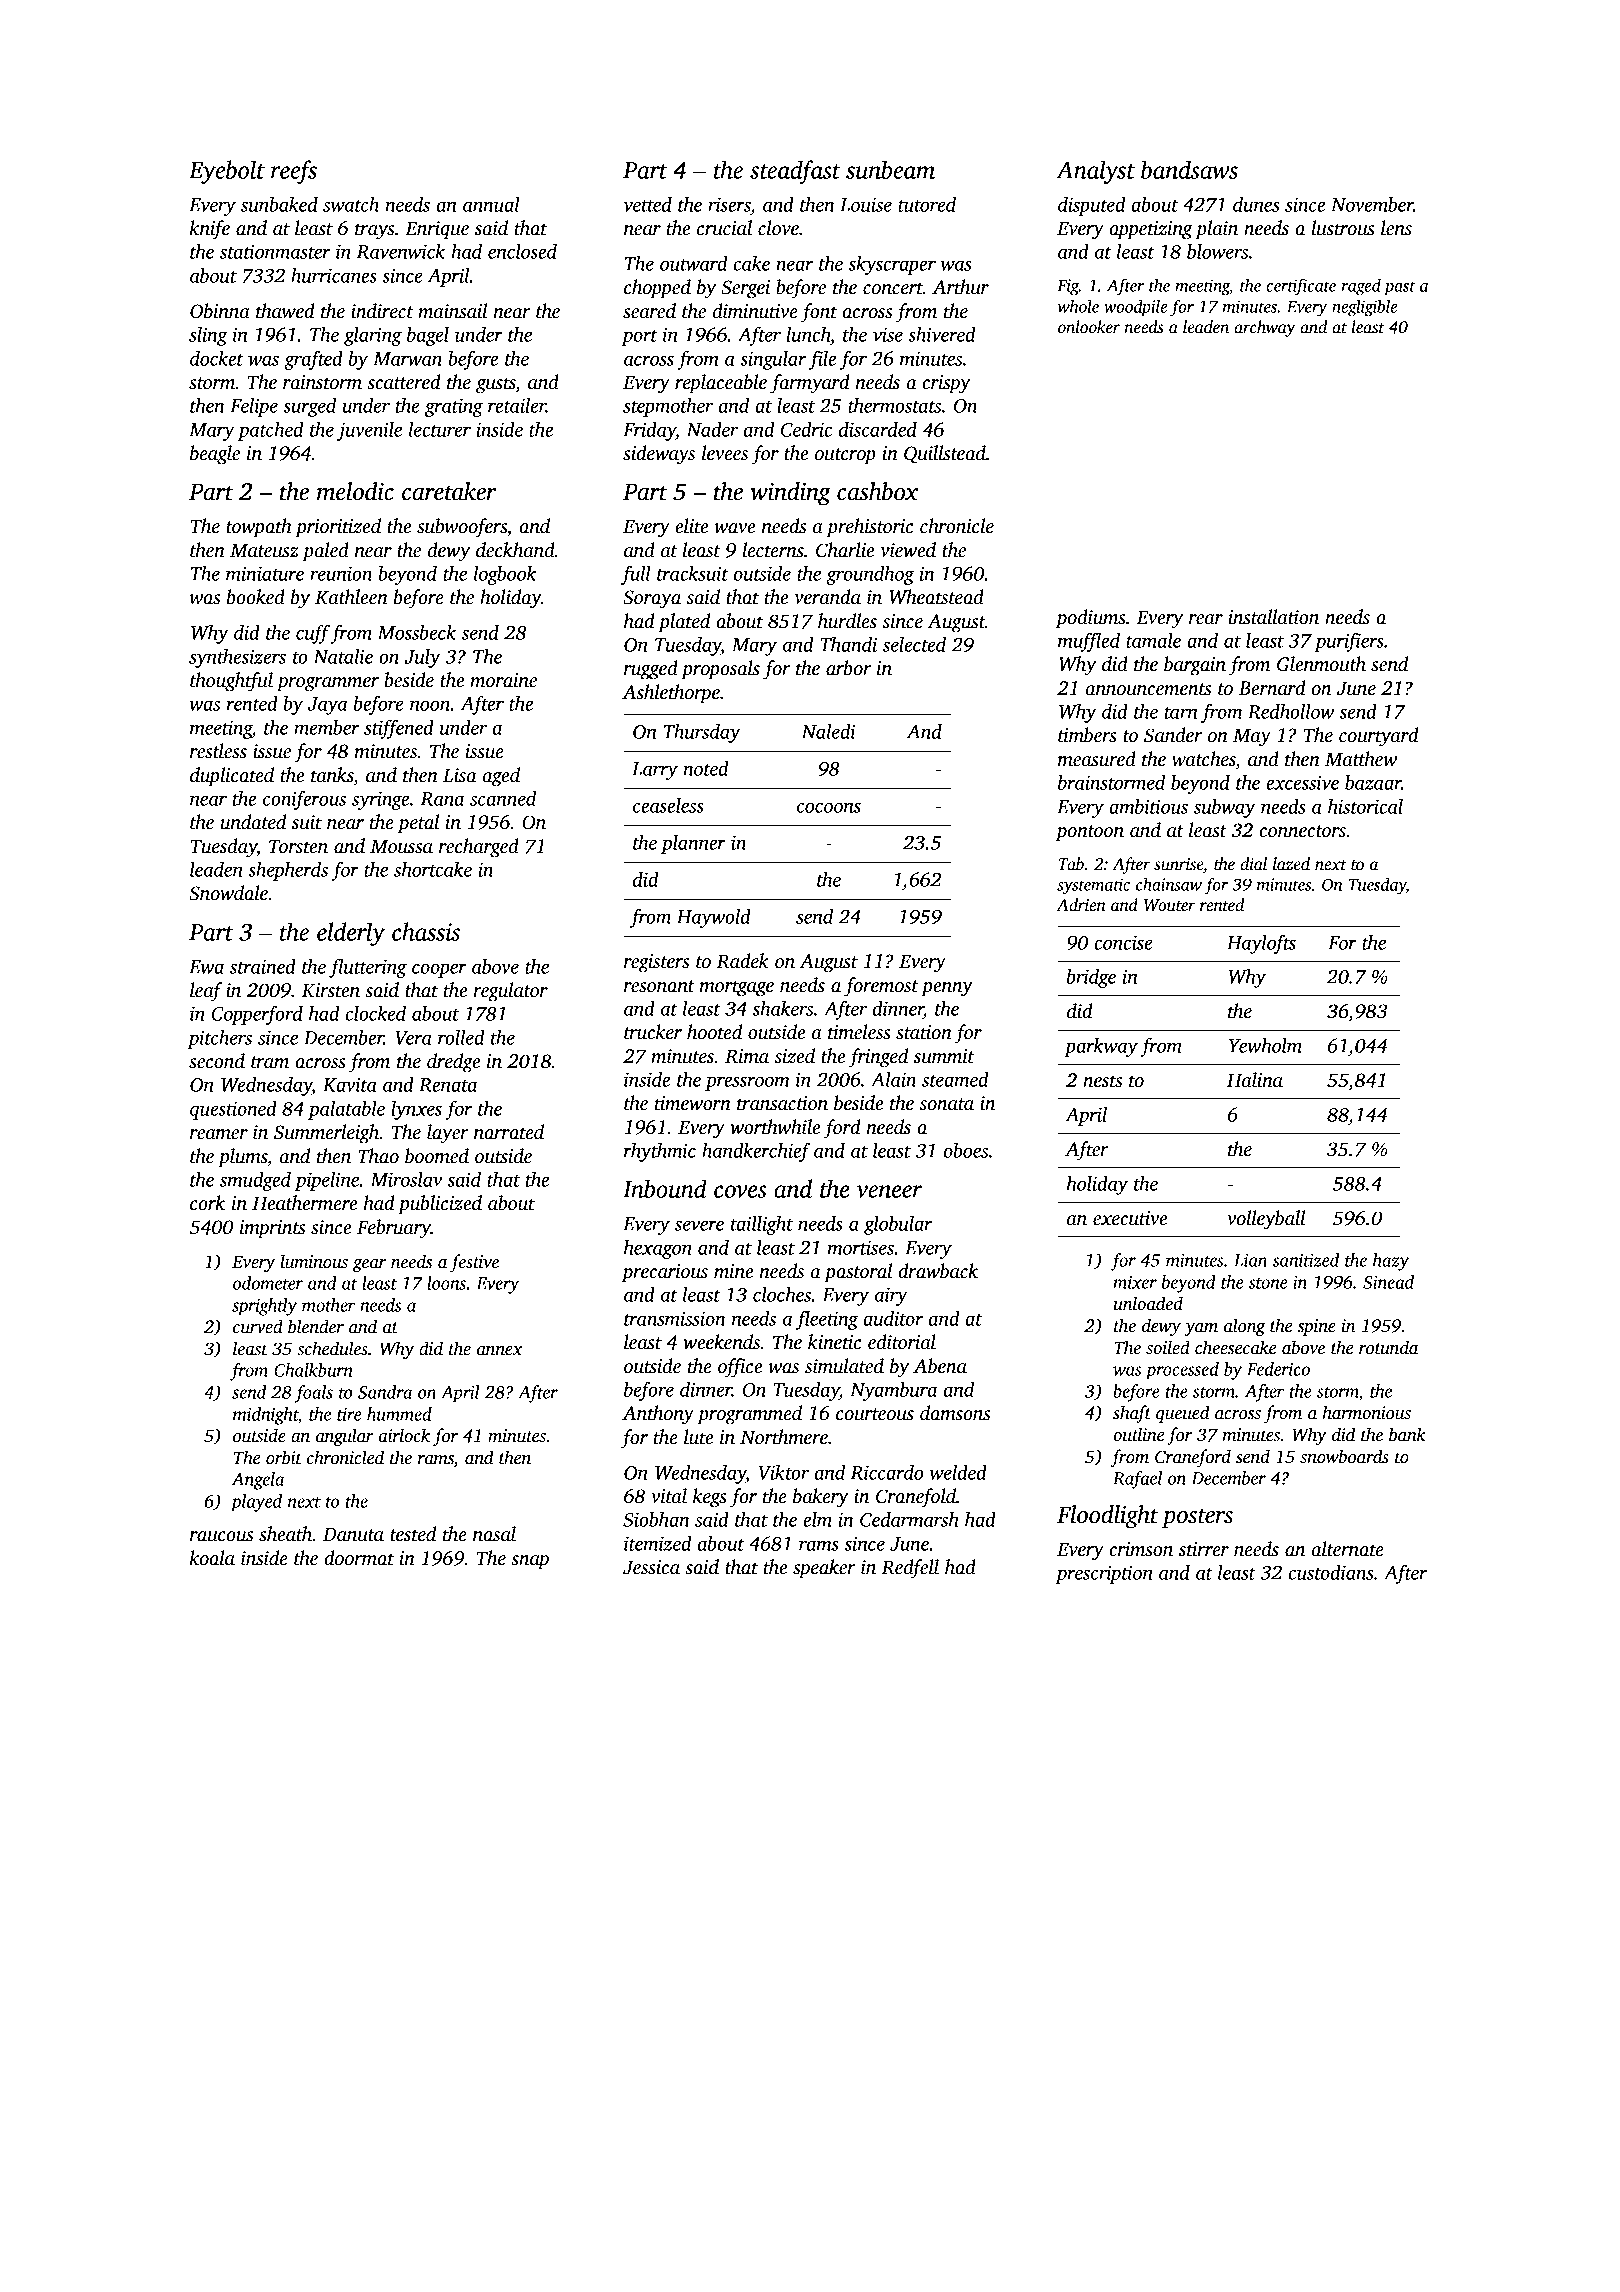 The height and width of the image is (2292, 1620). What do you see at coordinates (795, 172) in the image?
I see `steadfast` at bounding box center [795, 172].
